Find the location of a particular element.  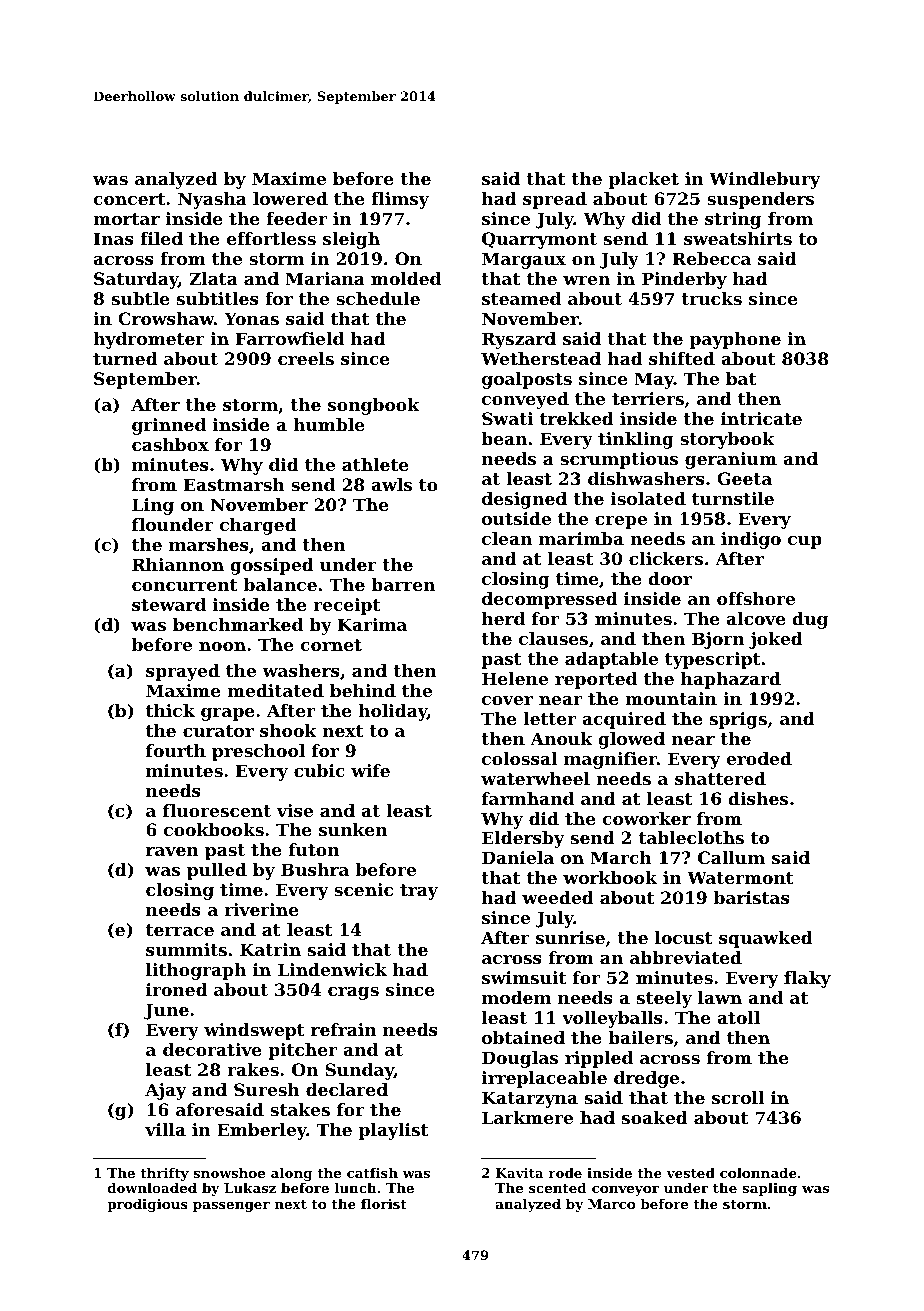

shattered is located at coordinates (720, 778).
